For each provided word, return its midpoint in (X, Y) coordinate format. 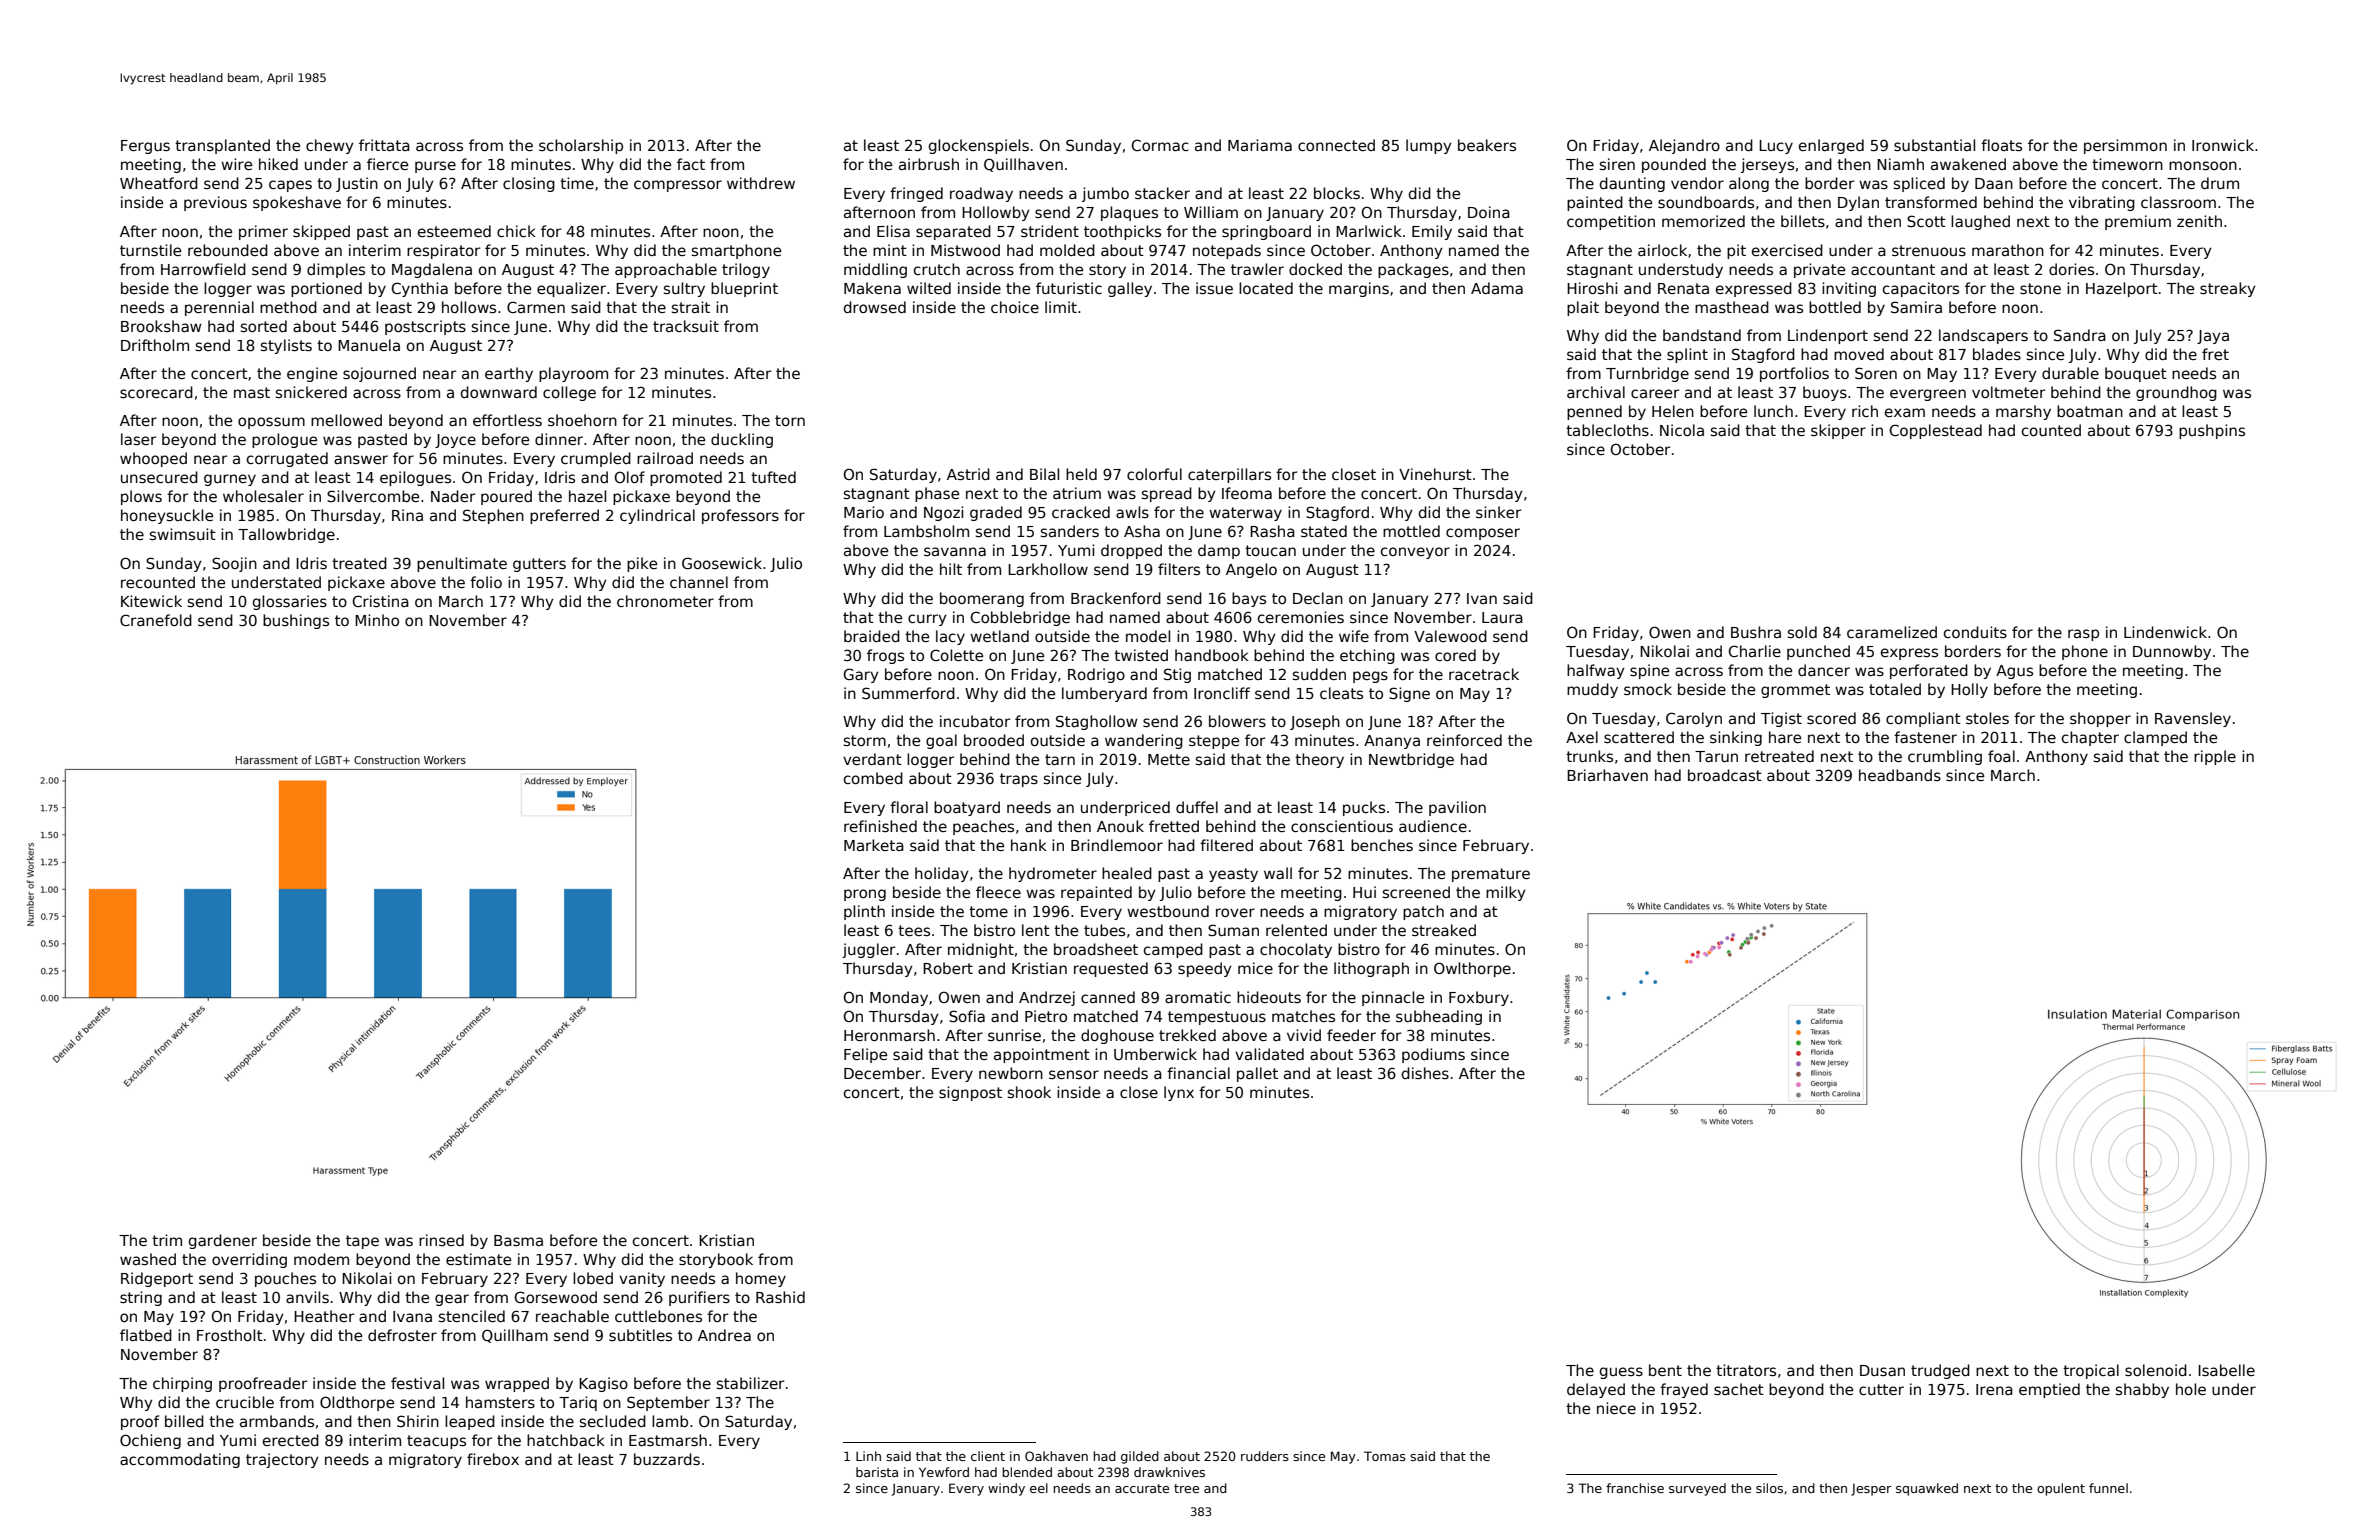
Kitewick (151, 601)
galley (1130, 289)
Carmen (536, 307)
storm (865, 740)
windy (1006, 1489)
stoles (1987, 718)
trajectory (282, 1460)
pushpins (2212, 431)
